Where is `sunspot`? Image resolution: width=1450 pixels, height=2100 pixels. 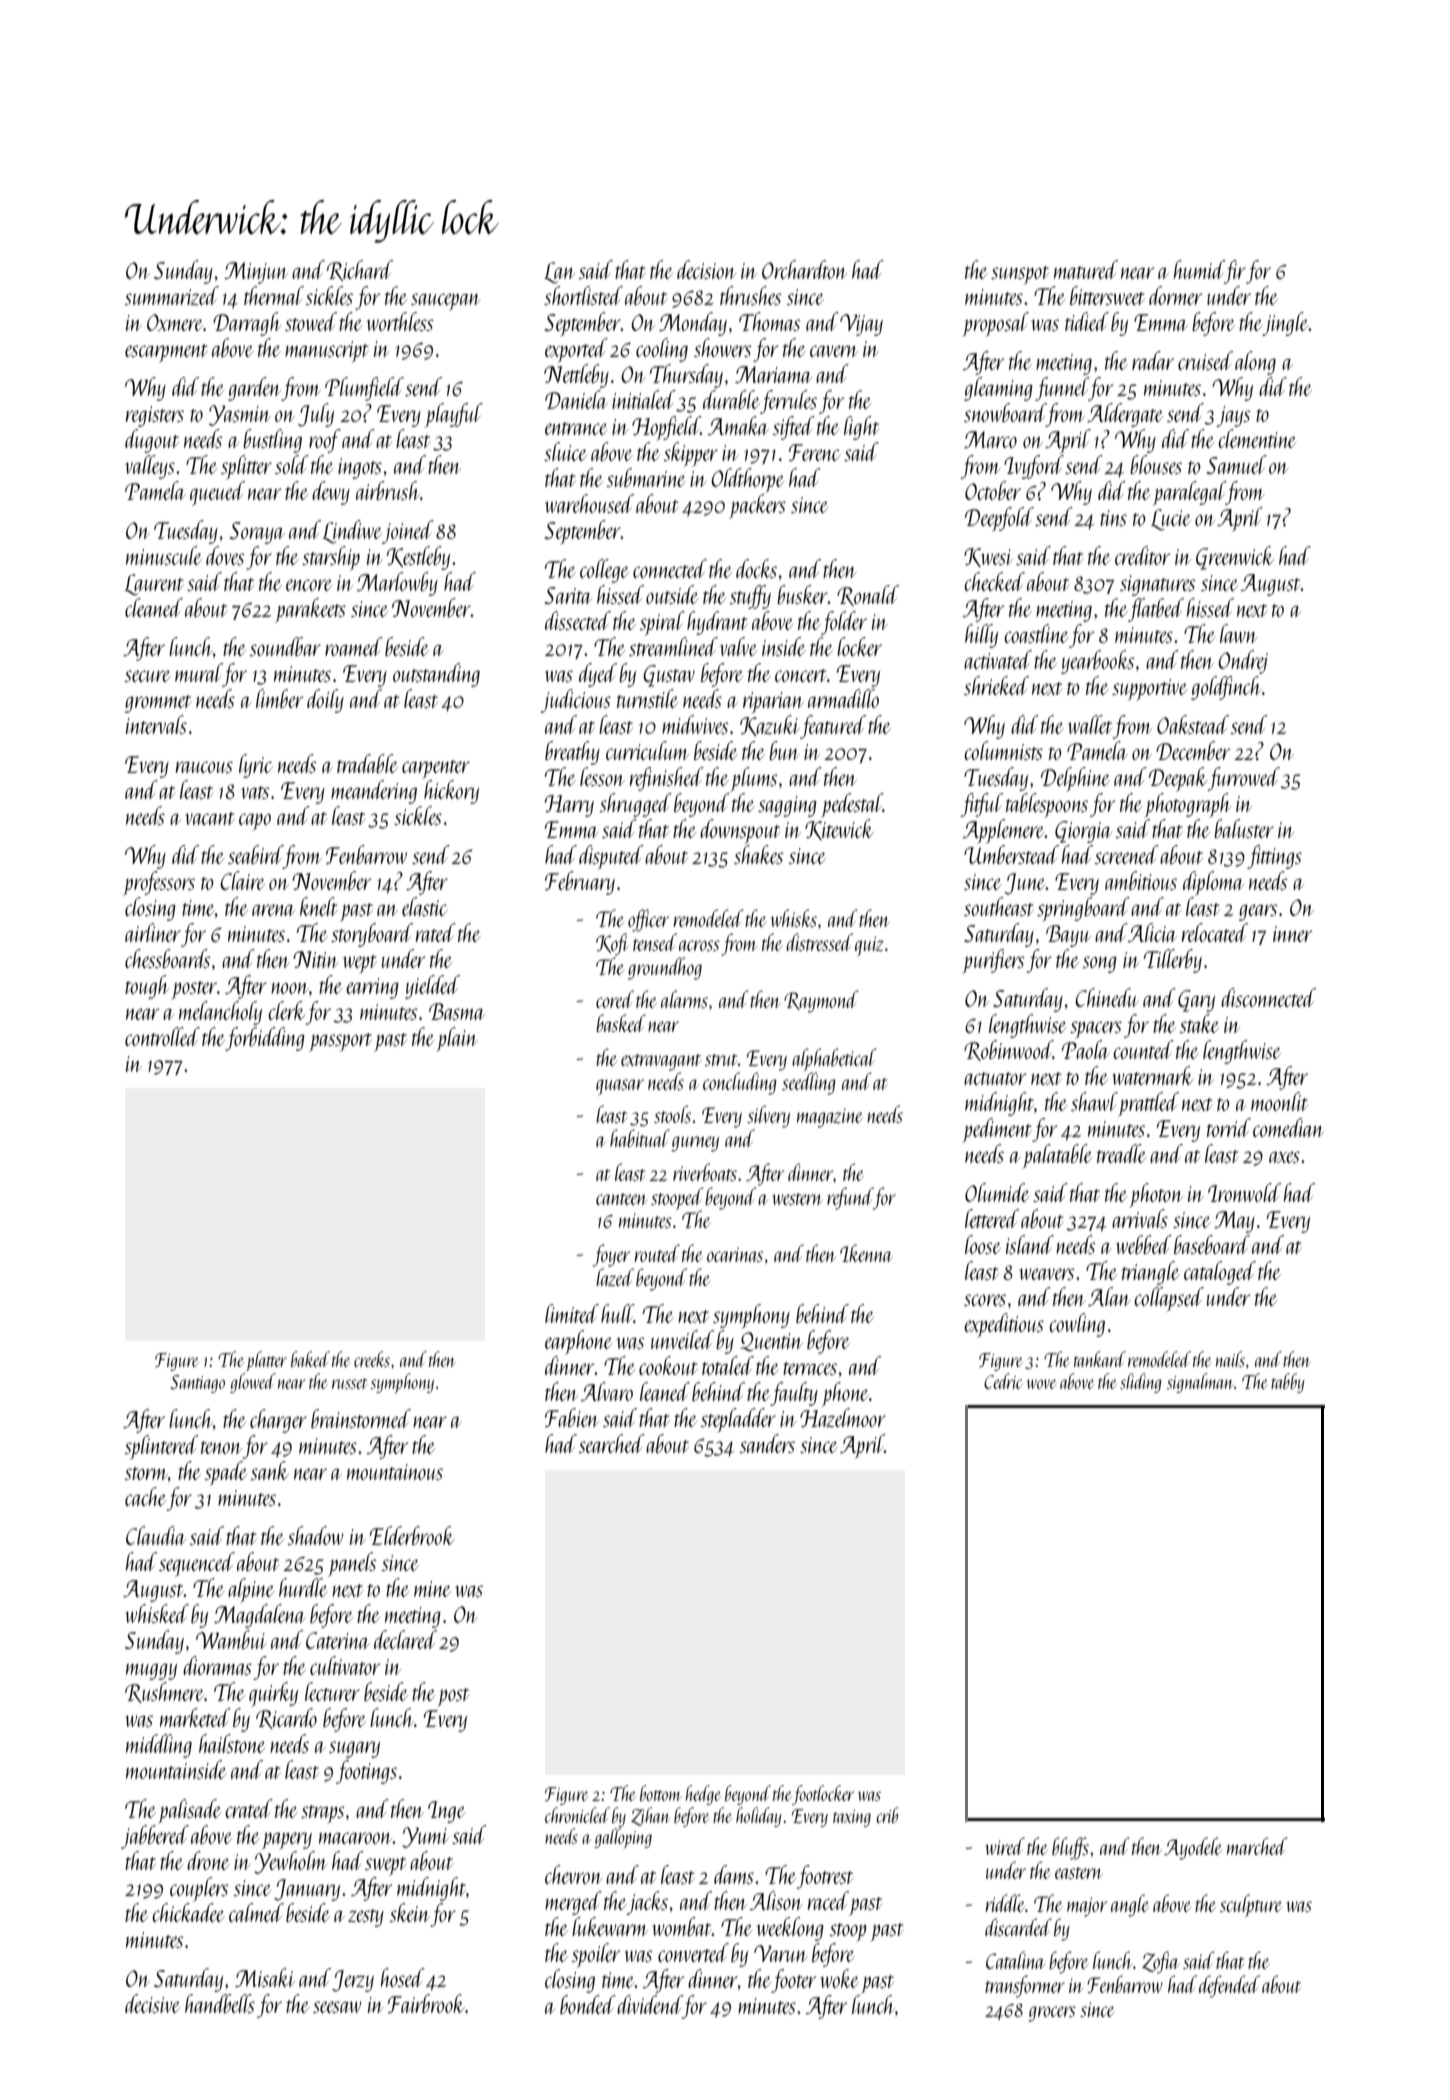
sunspot is located at coordinates (1020, 275).
